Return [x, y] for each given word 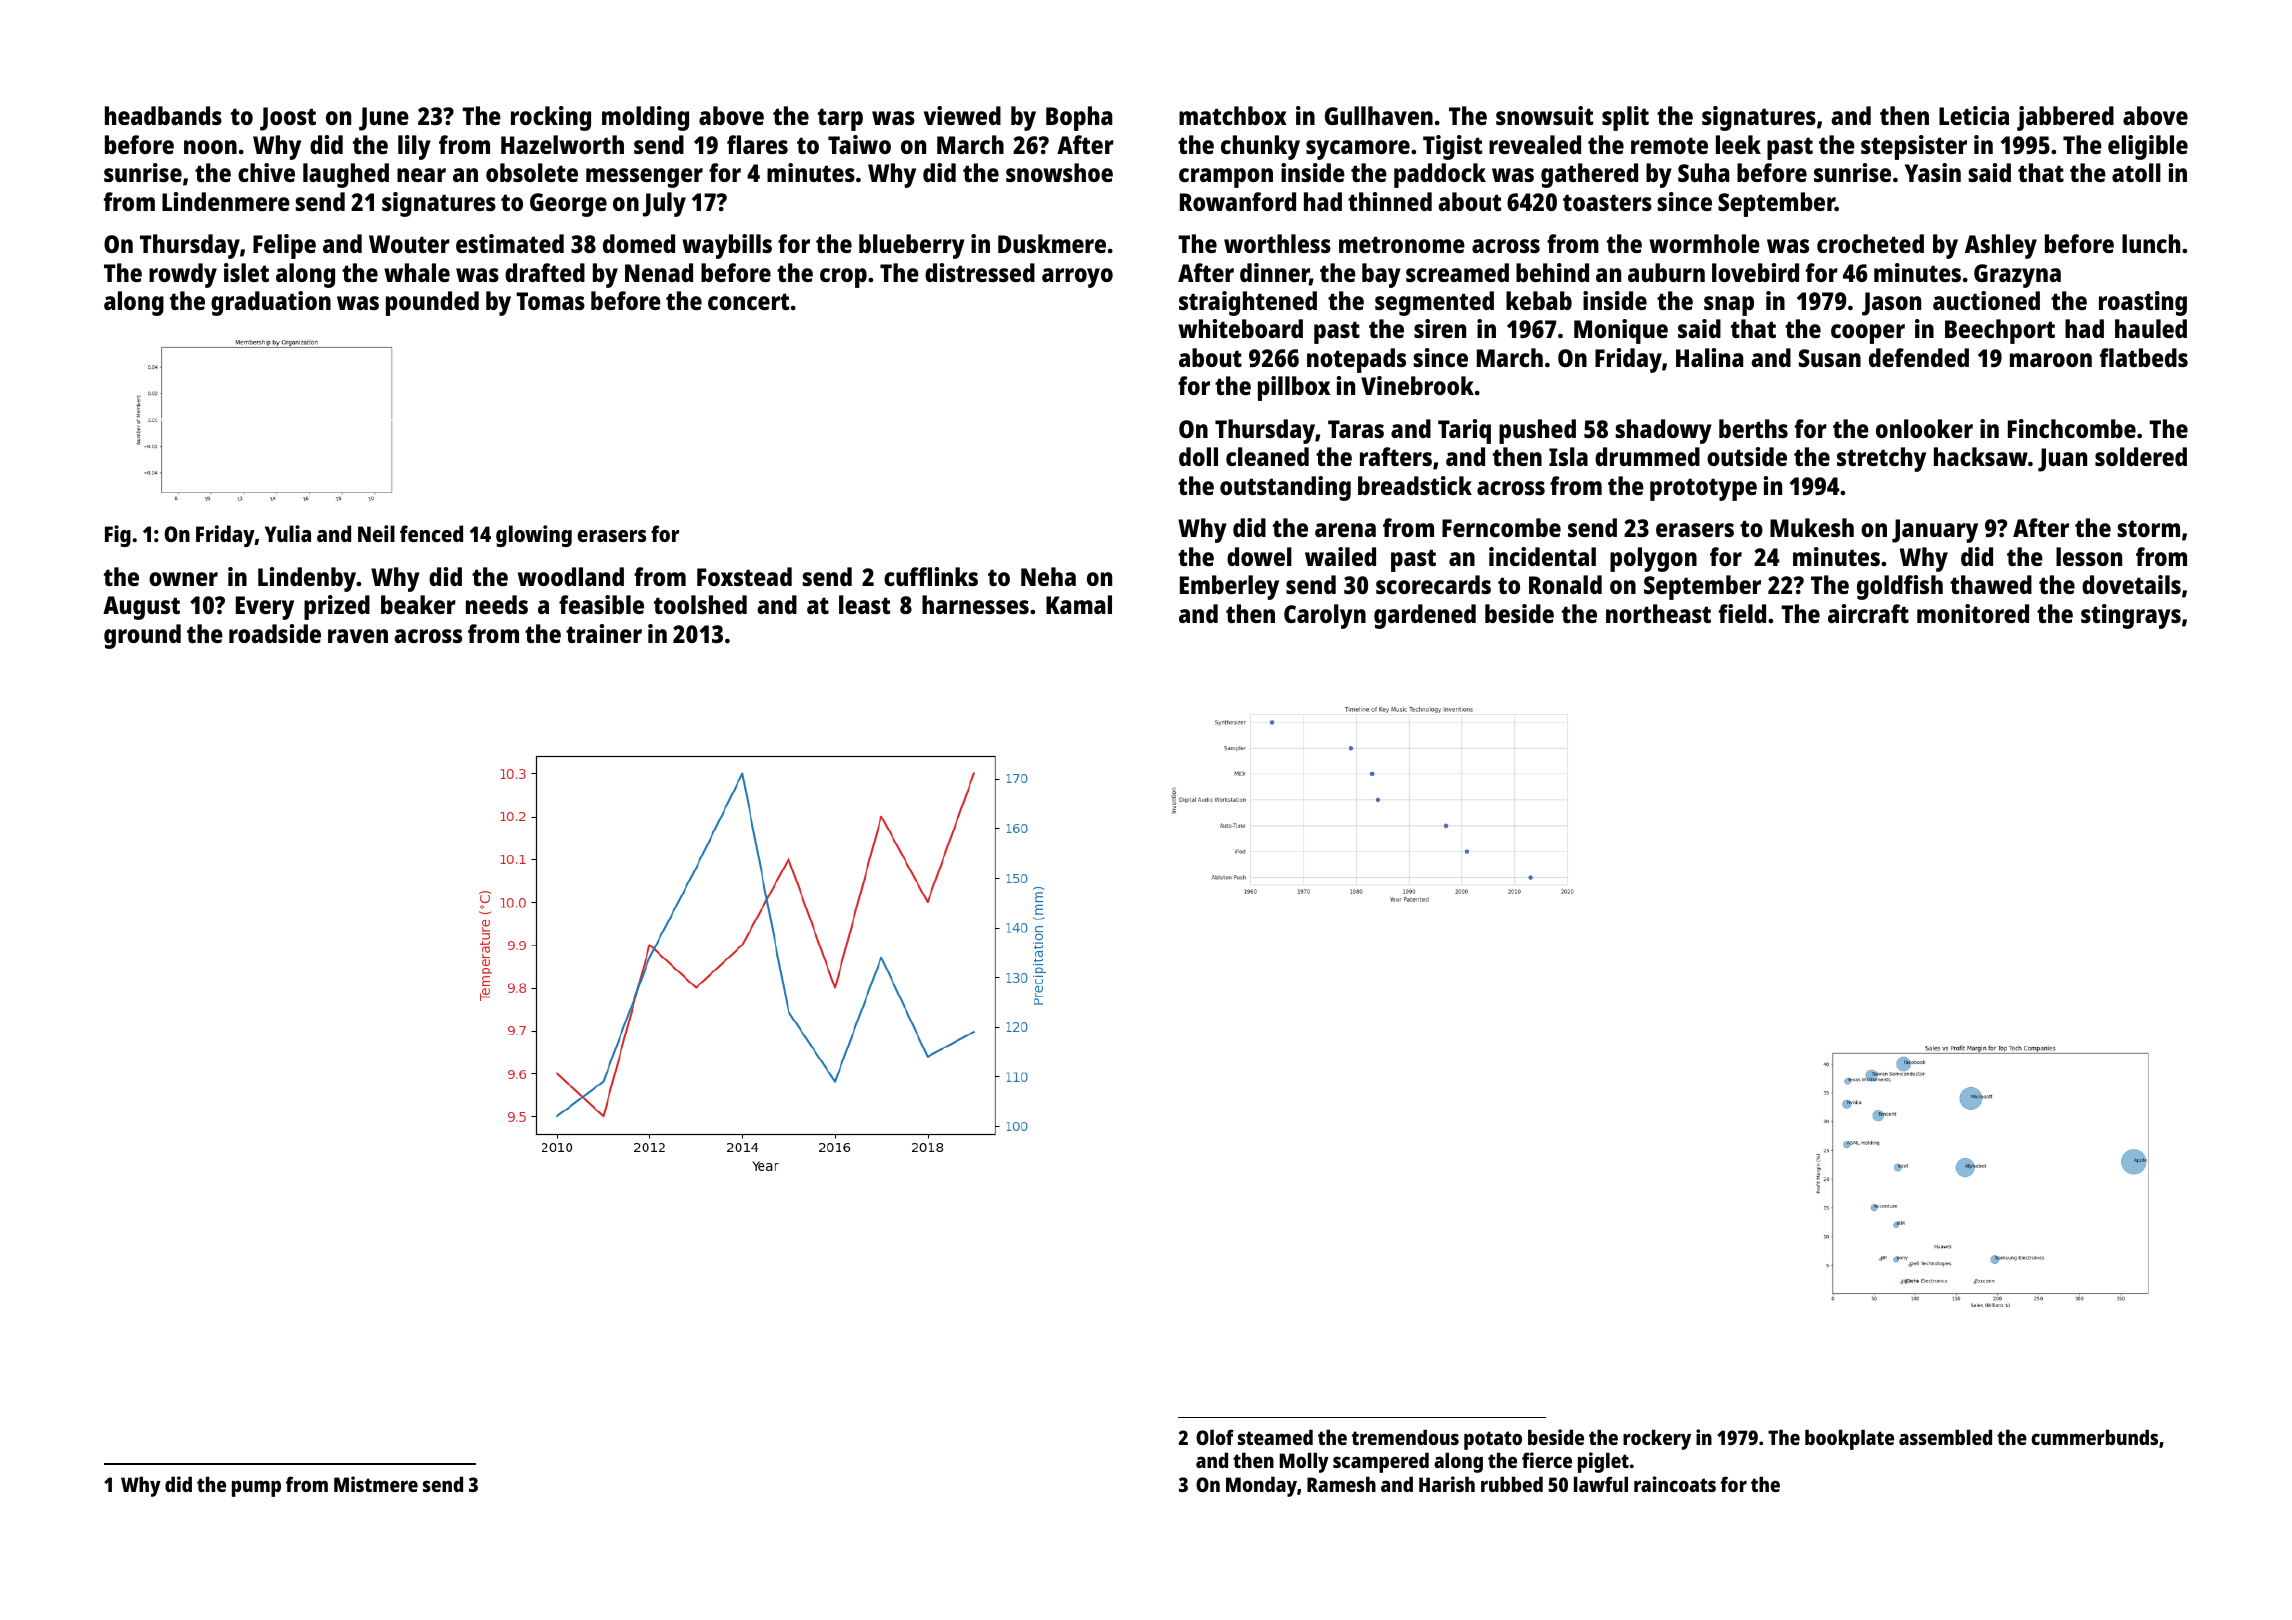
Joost [288, 119]
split [1625, 118]
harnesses [975, 604]
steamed [1275, 1437]
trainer [604, 633]
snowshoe [1059, 172]
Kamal [1079, 604]
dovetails [2131, 584]
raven [358, 636]
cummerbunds [2094, 1437]
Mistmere [376, 1484]
